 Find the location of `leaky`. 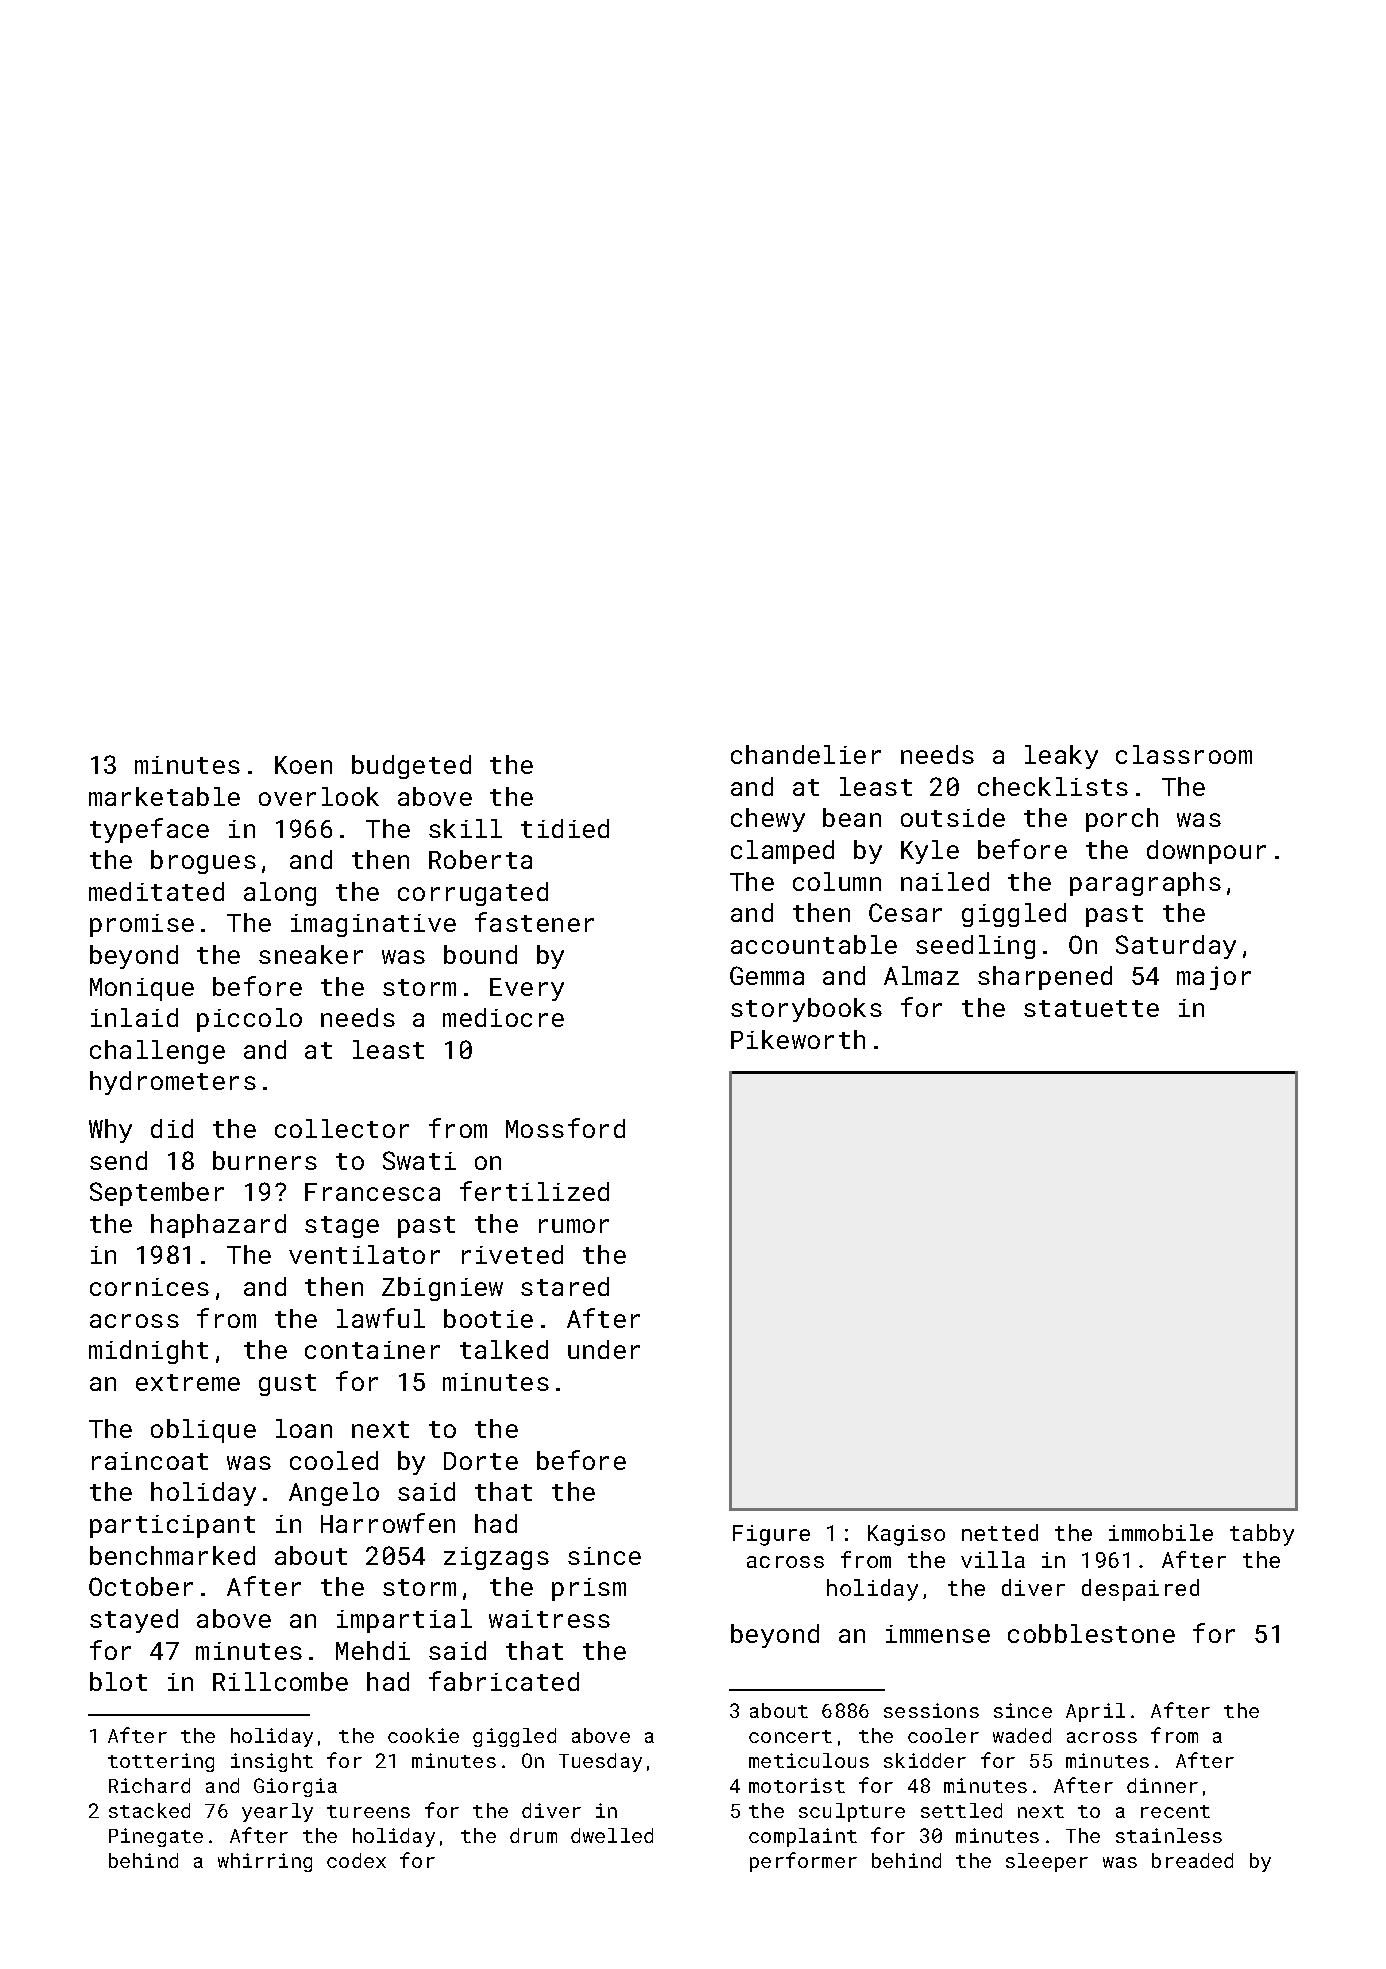

leaky is located at coordinates (1061, 757).
